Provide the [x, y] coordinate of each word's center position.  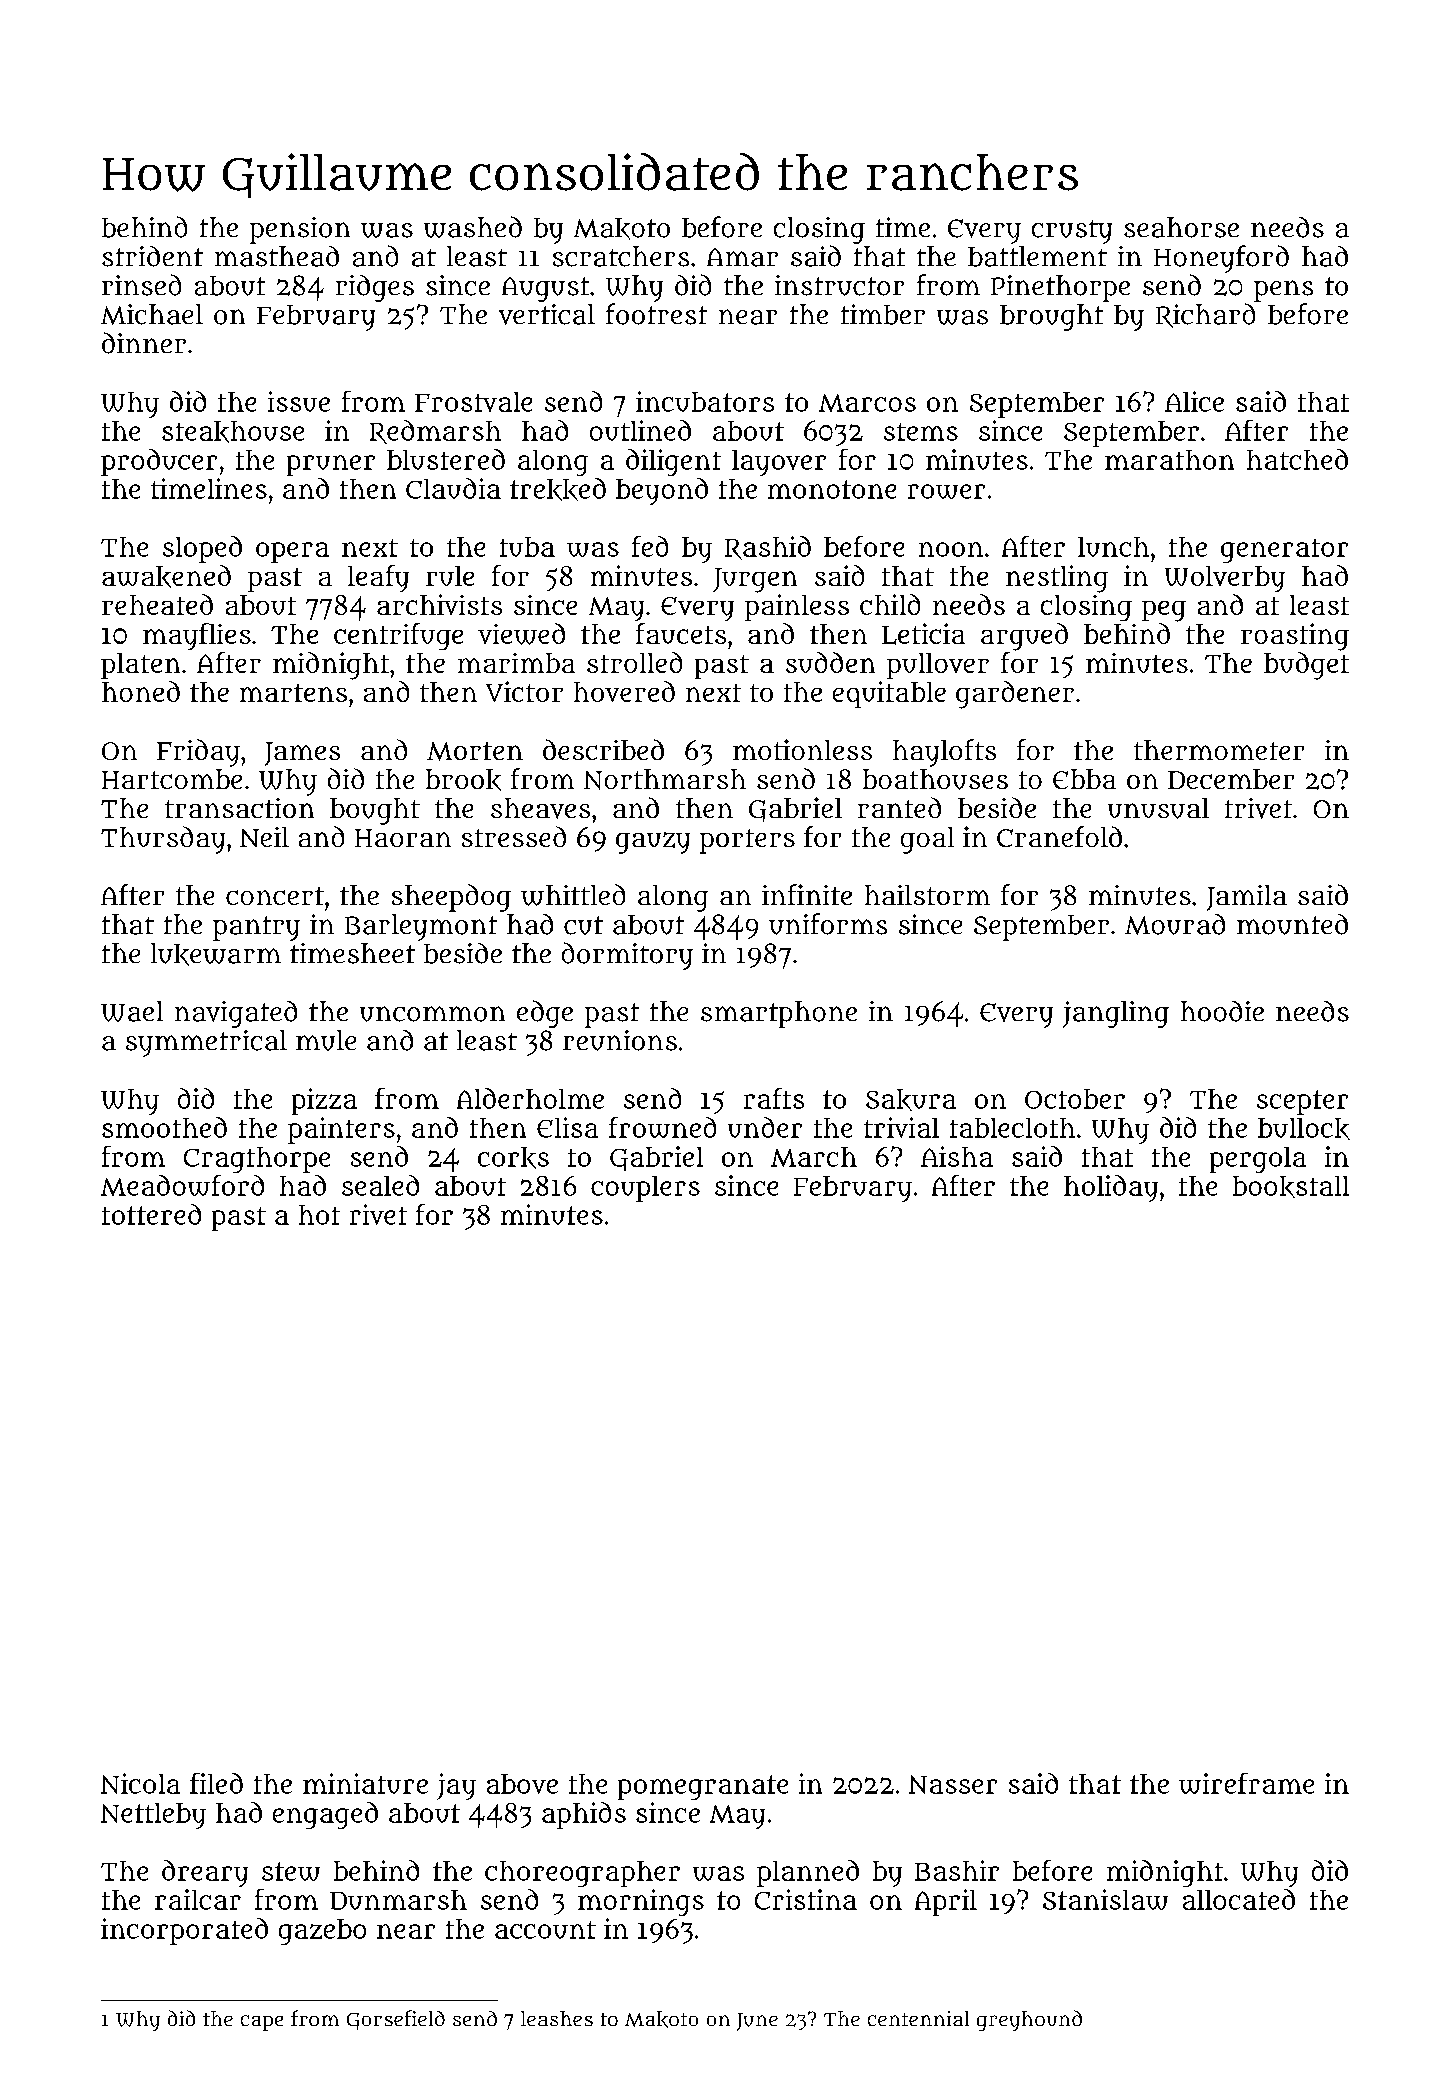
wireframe [1246, 1783]
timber [883, 314]
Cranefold [1059, 836]
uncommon [432, 1014]
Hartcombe [172, 779]
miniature [365, 1783]
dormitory [627, 956]
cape [262, 2023]
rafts [774, 1098]
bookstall [1291, 1187]
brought [1051, 317]
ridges [375, 288]
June [757, 2022]
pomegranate [703, 1787]
